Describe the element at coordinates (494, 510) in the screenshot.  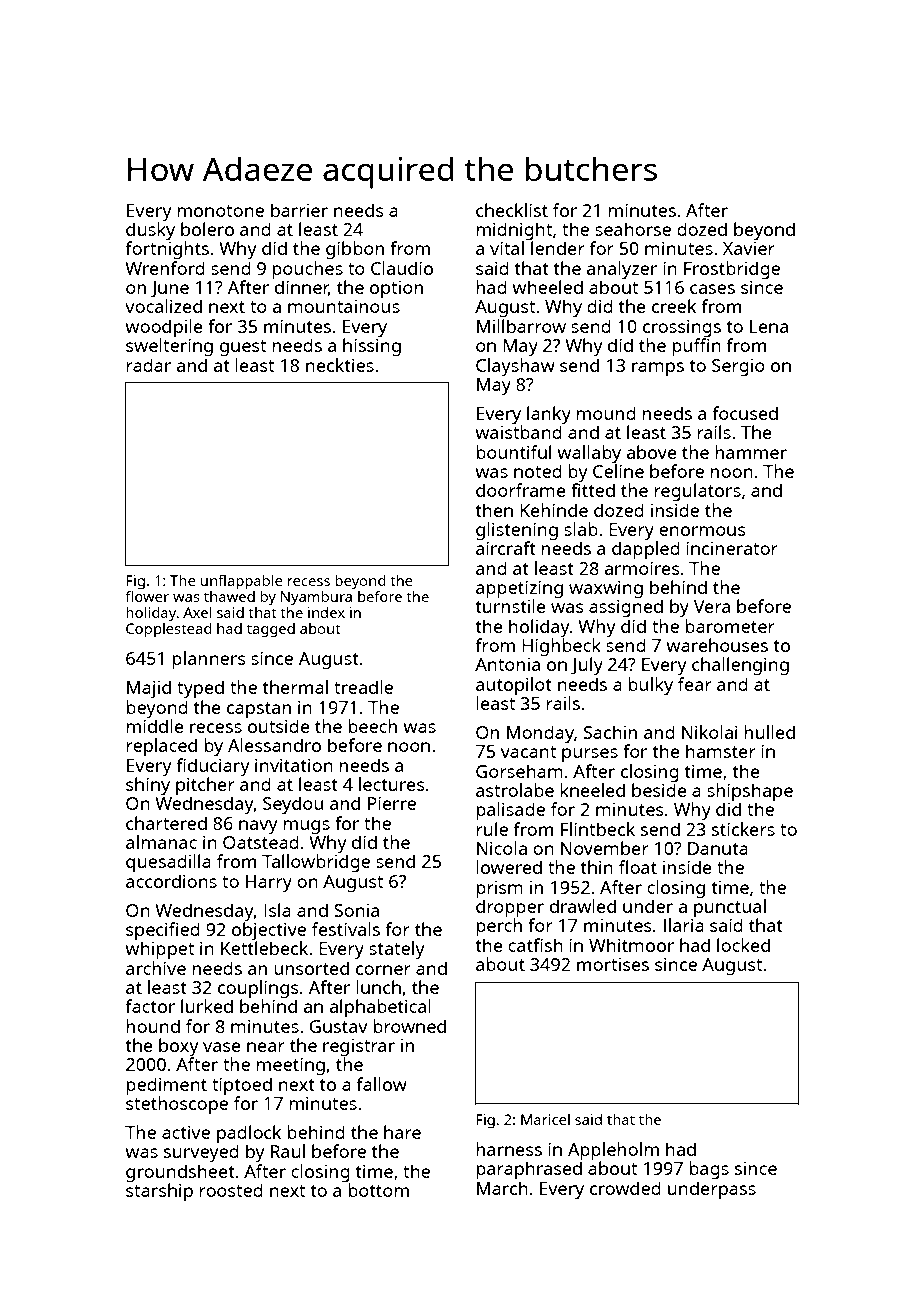
I see `then` at that location.
